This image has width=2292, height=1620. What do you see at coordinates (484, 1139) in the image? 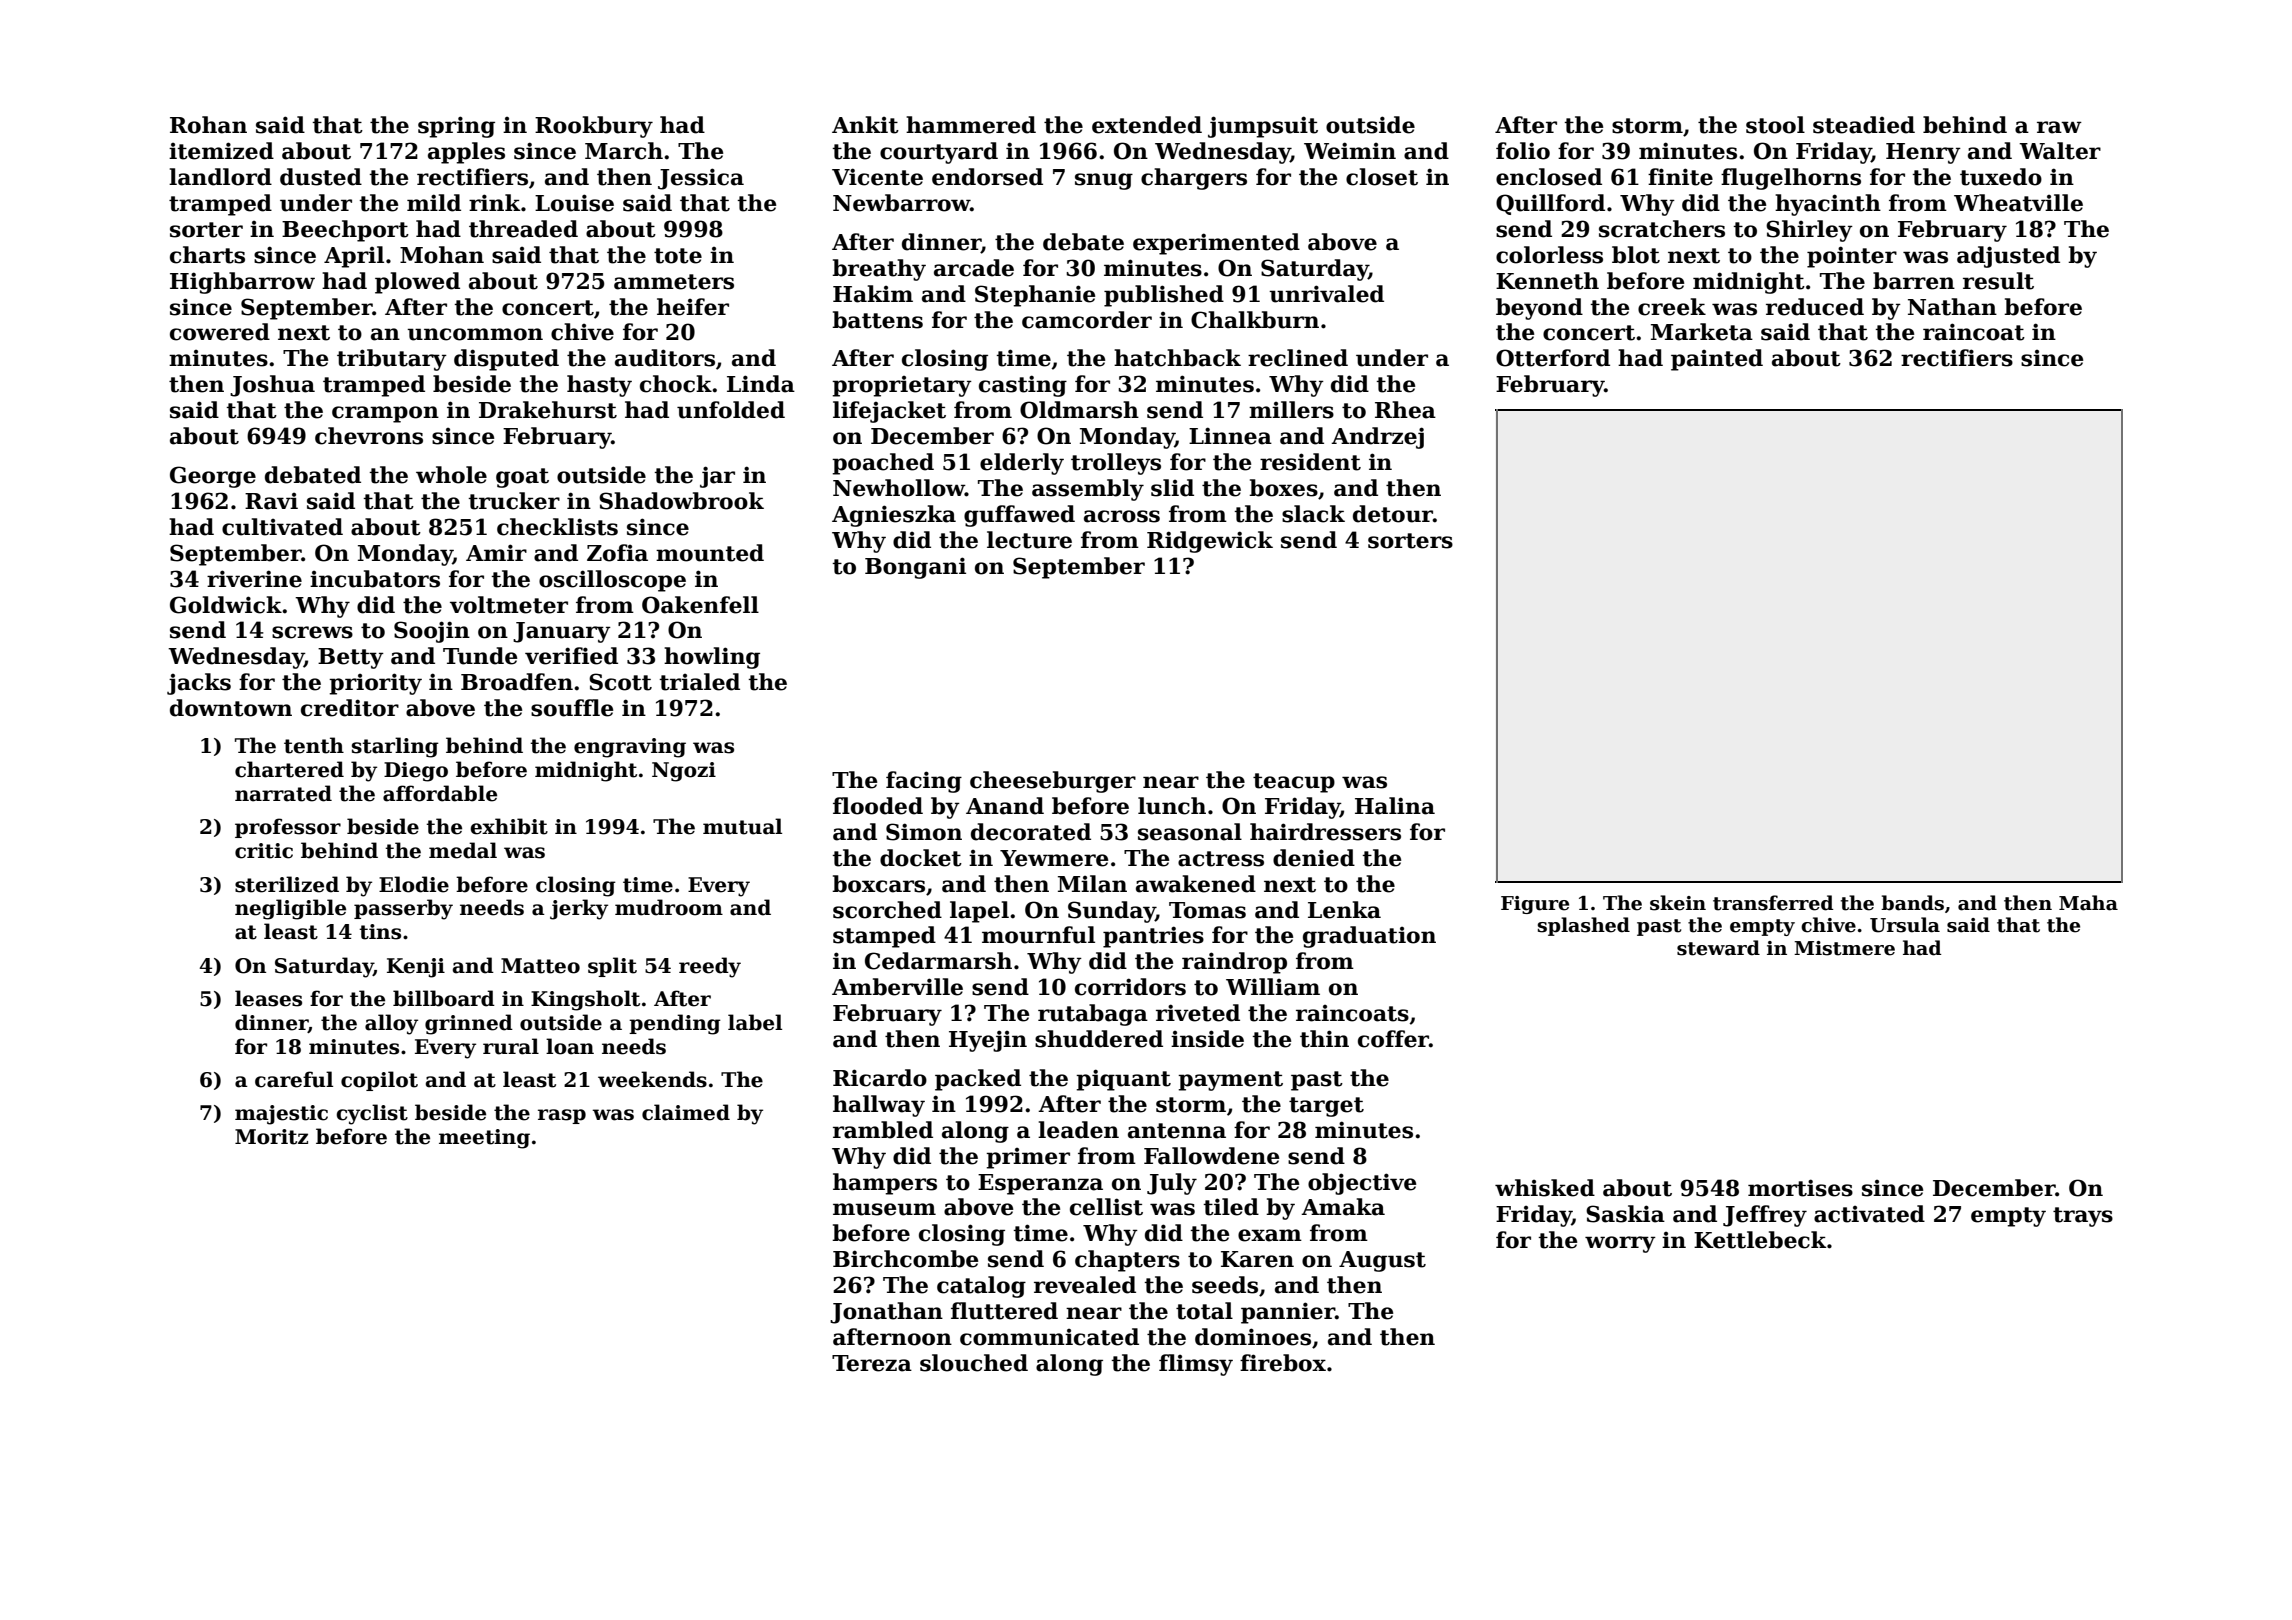
I see `meeting` at bounding box center [484, 1139].
